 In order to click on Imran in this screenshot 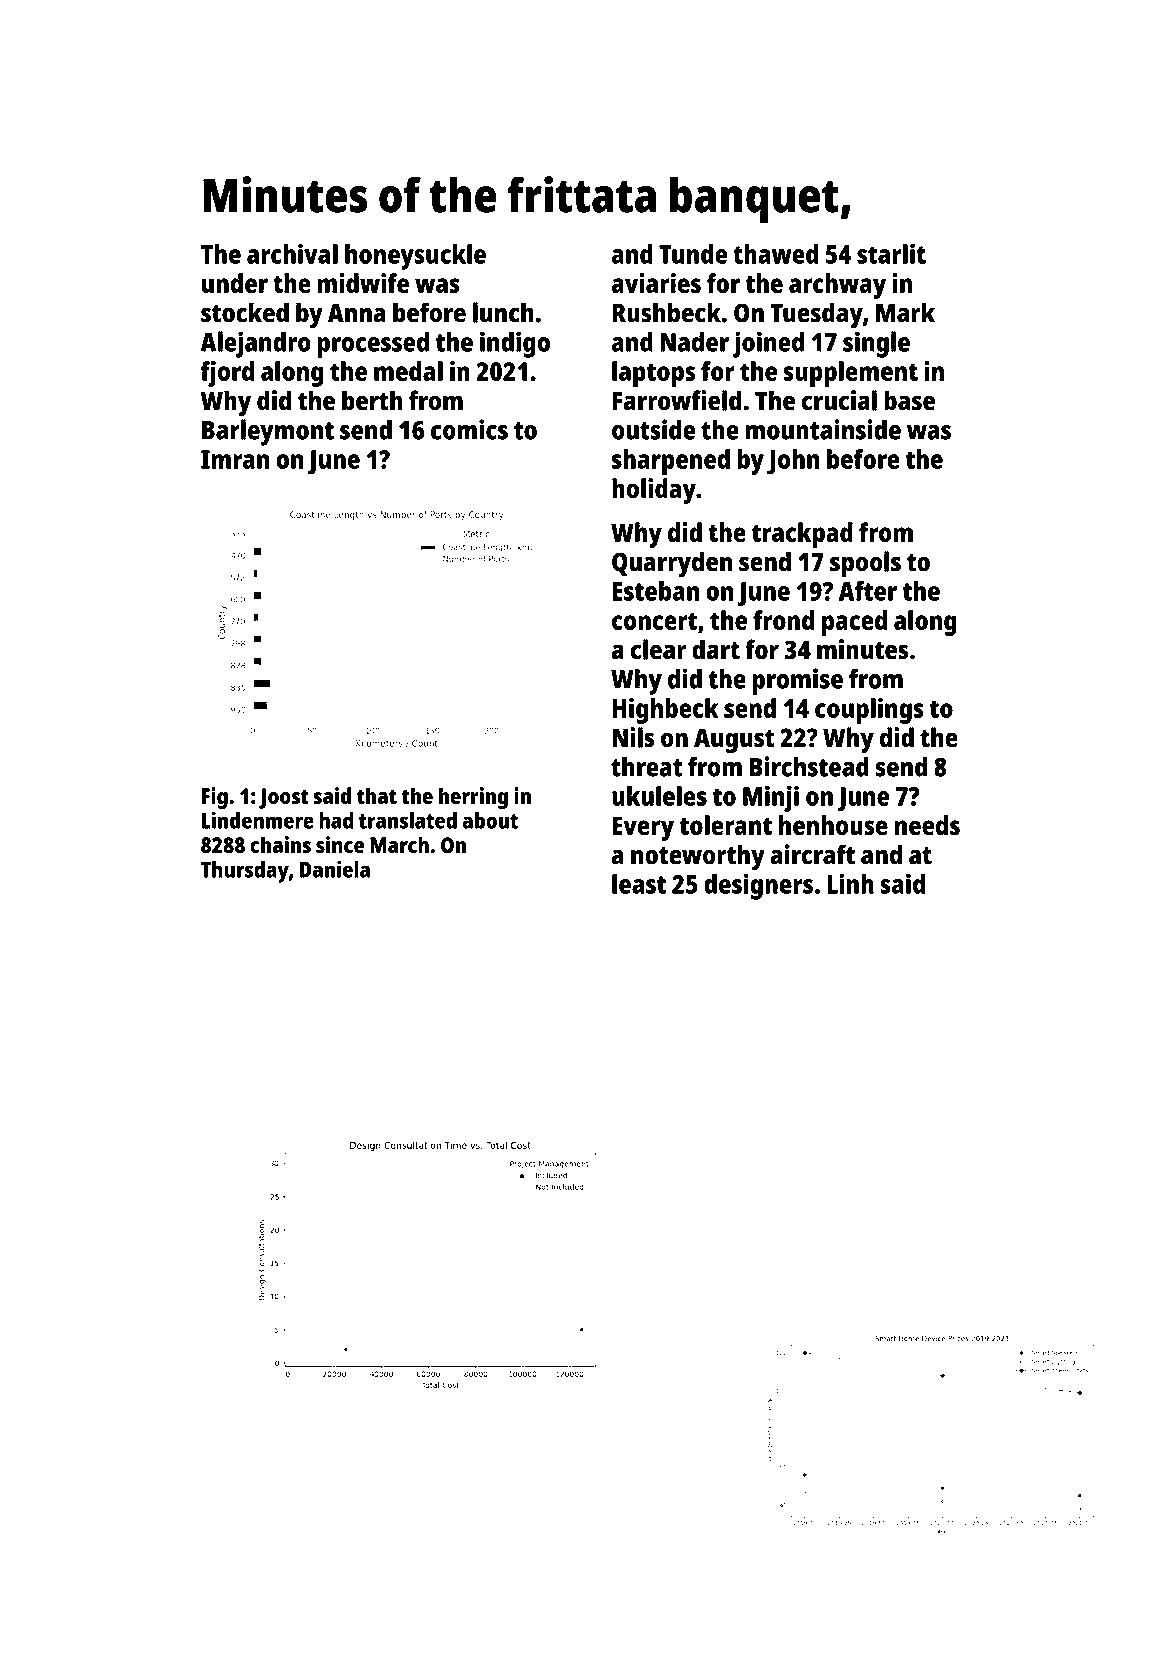, I will do `click(235, 459)`.
